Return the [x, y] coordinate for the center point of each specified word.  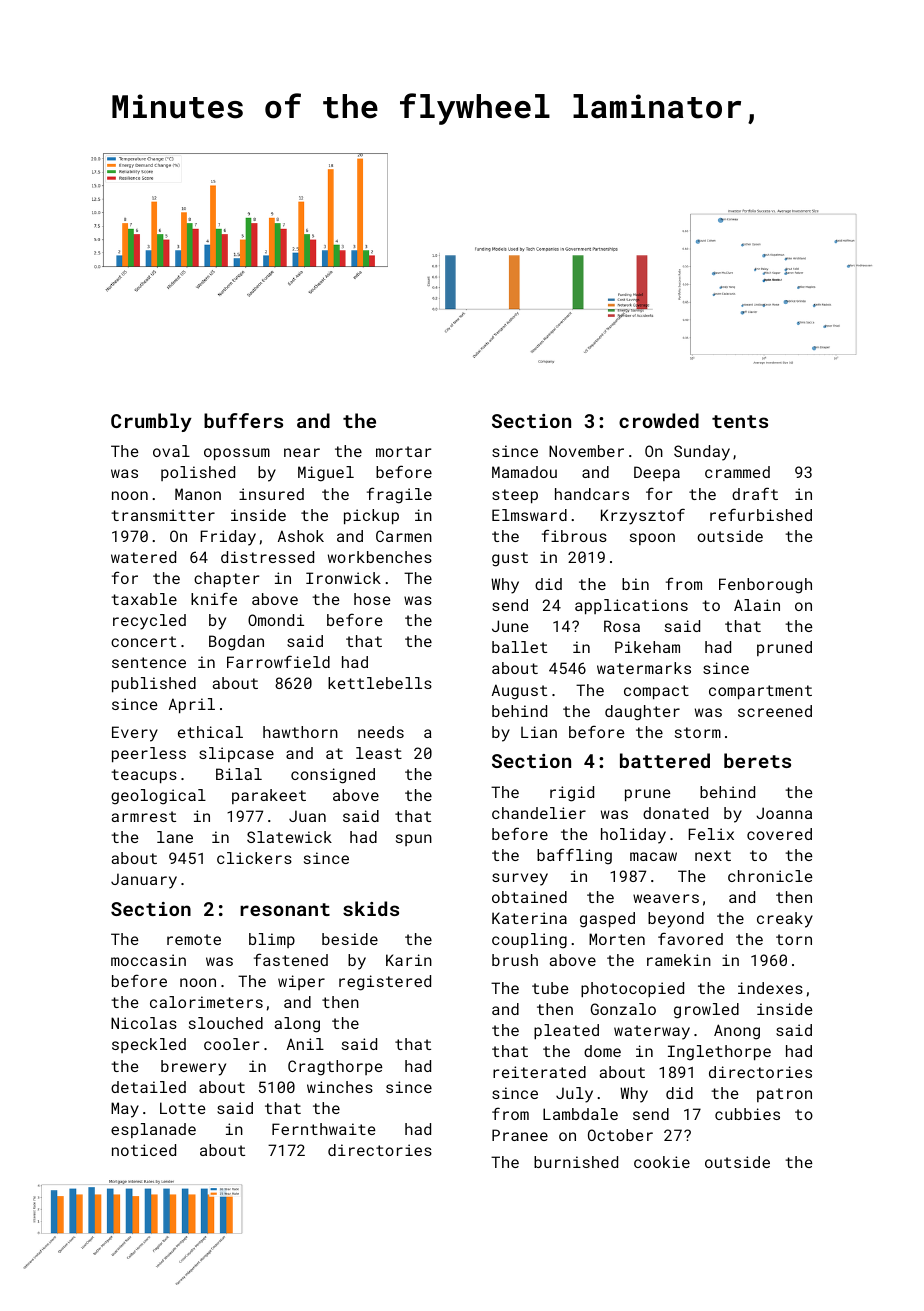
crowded [659, 420]
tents [740, 421]
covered [779, 834]
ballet [519, 647]
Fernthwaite [324, 1129]
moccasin [148, 960]
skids [371, 908]
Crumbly [151, 422]
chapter [226, 579]
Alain [757, 605]
